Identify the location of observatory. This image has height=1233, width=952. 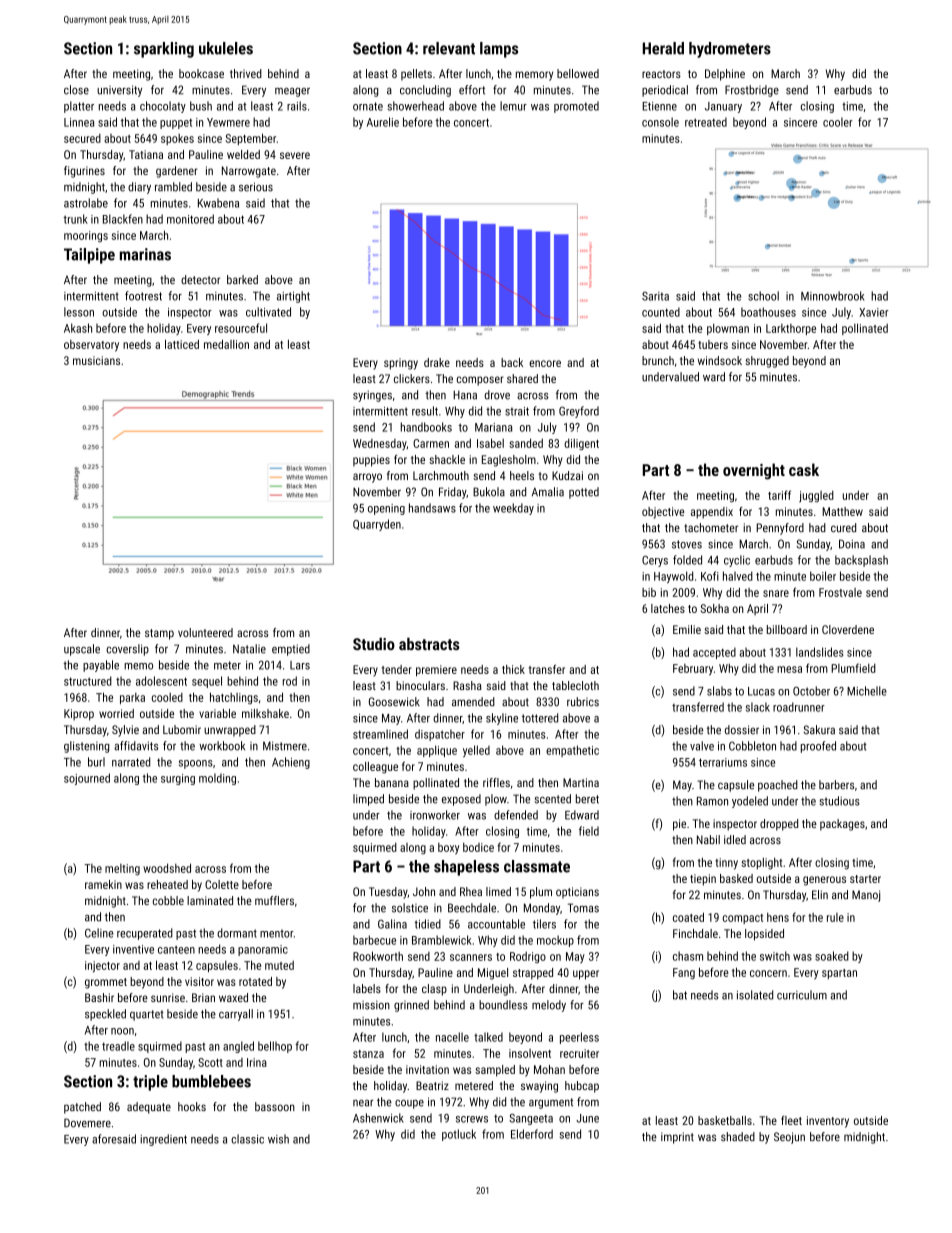
(91, 346).
